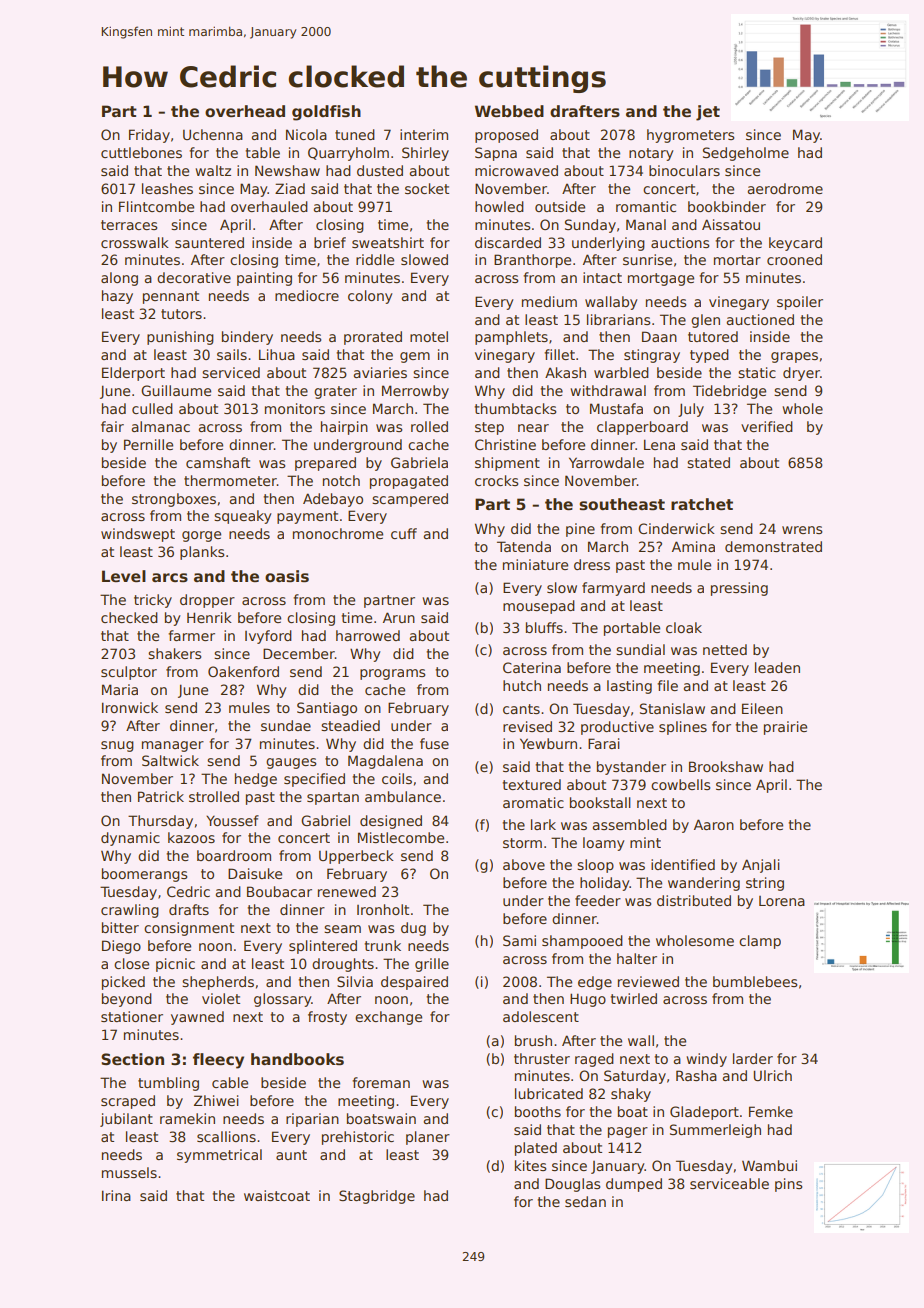 The image size is (924, 1308). I want to click on aerodrome, so click(785, 188).
